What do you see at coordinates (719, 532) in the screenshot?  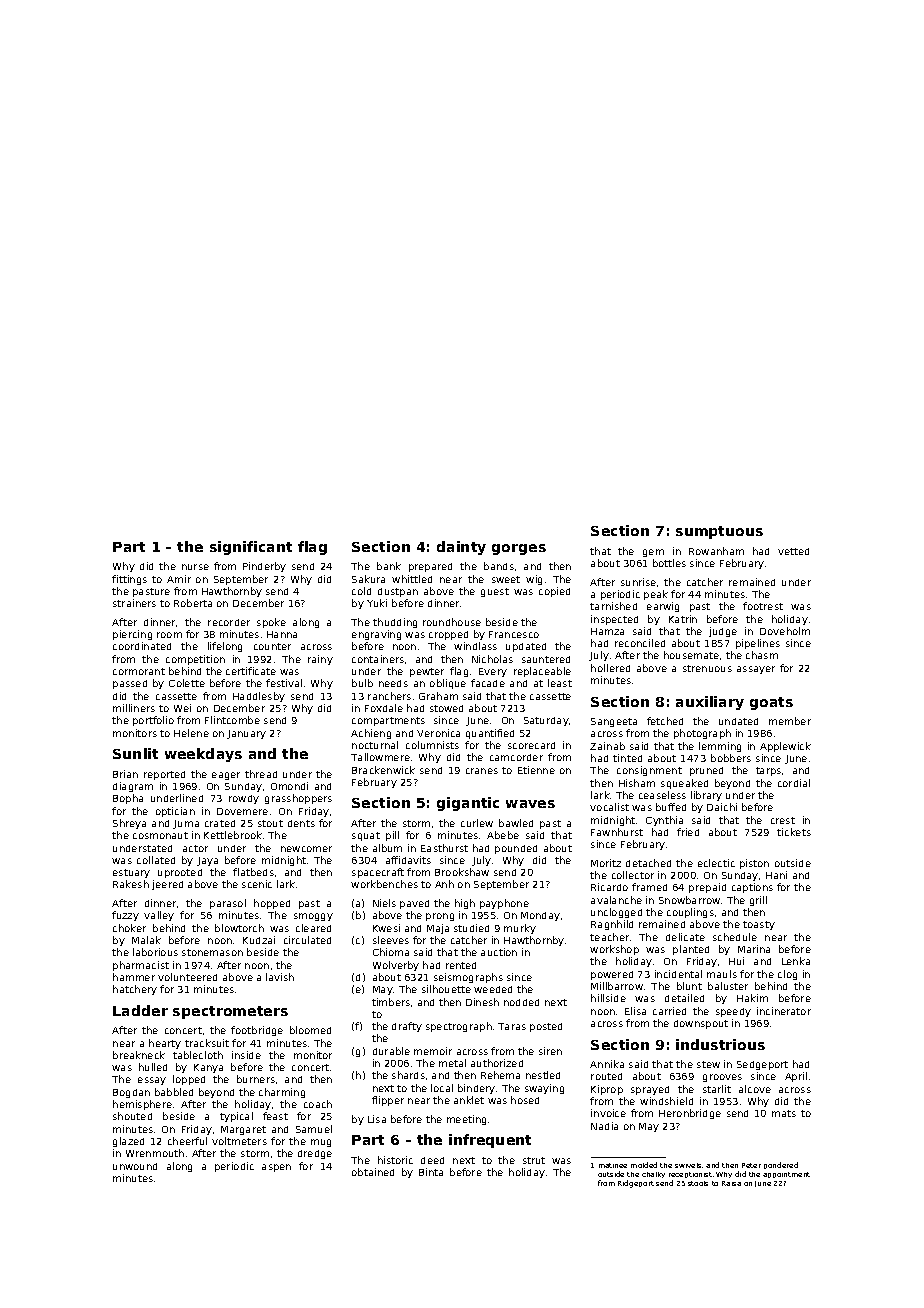 I see `sumptuous` at bounding box center [719, 532].
